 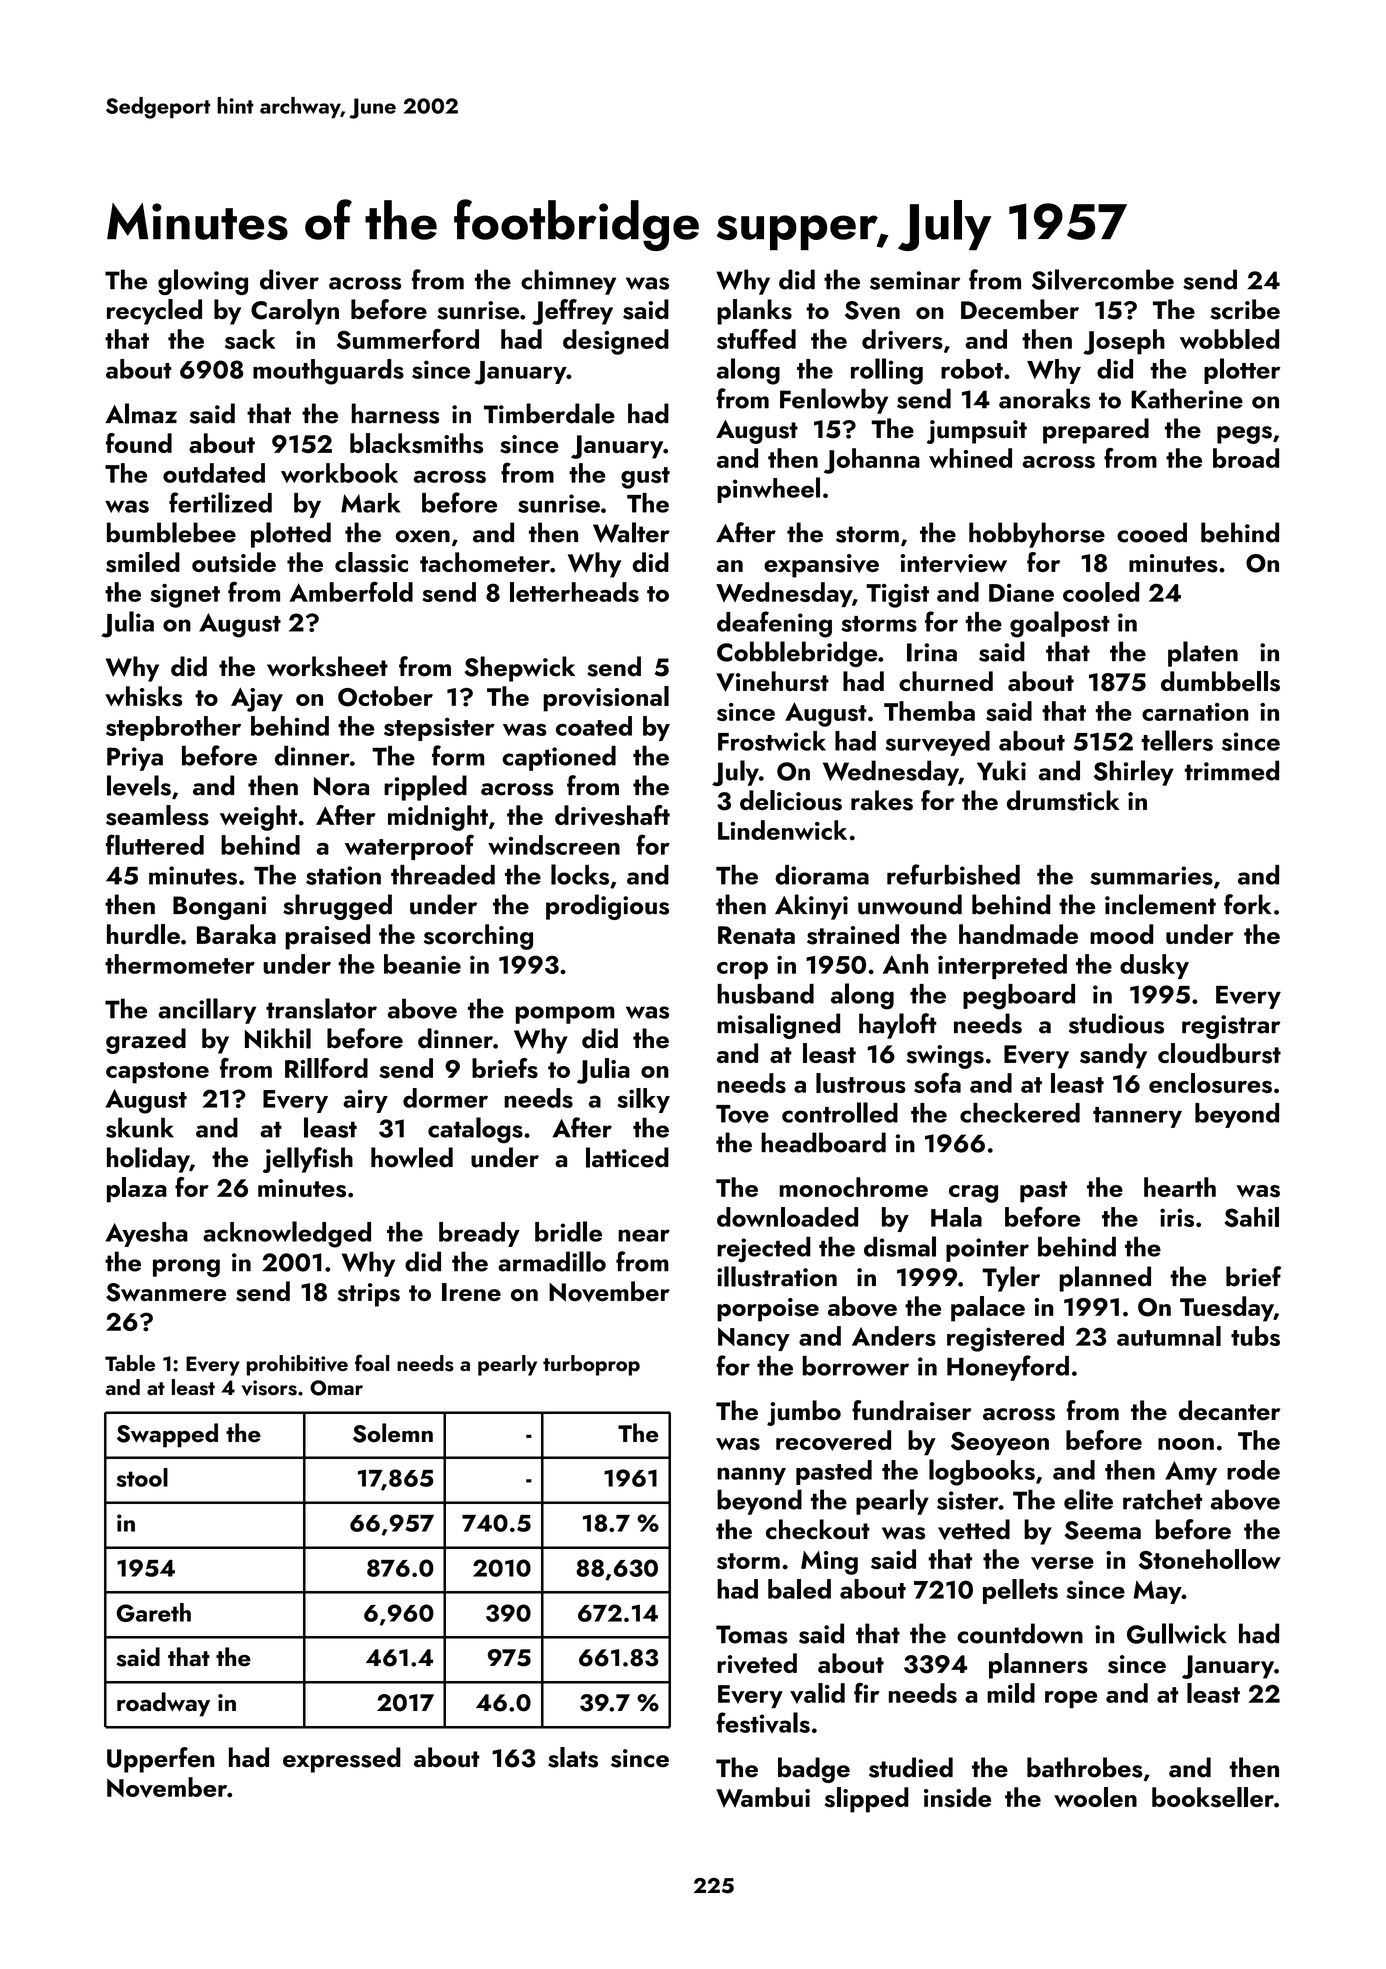 I want to click on expansive, so click(x=821, y=566).
